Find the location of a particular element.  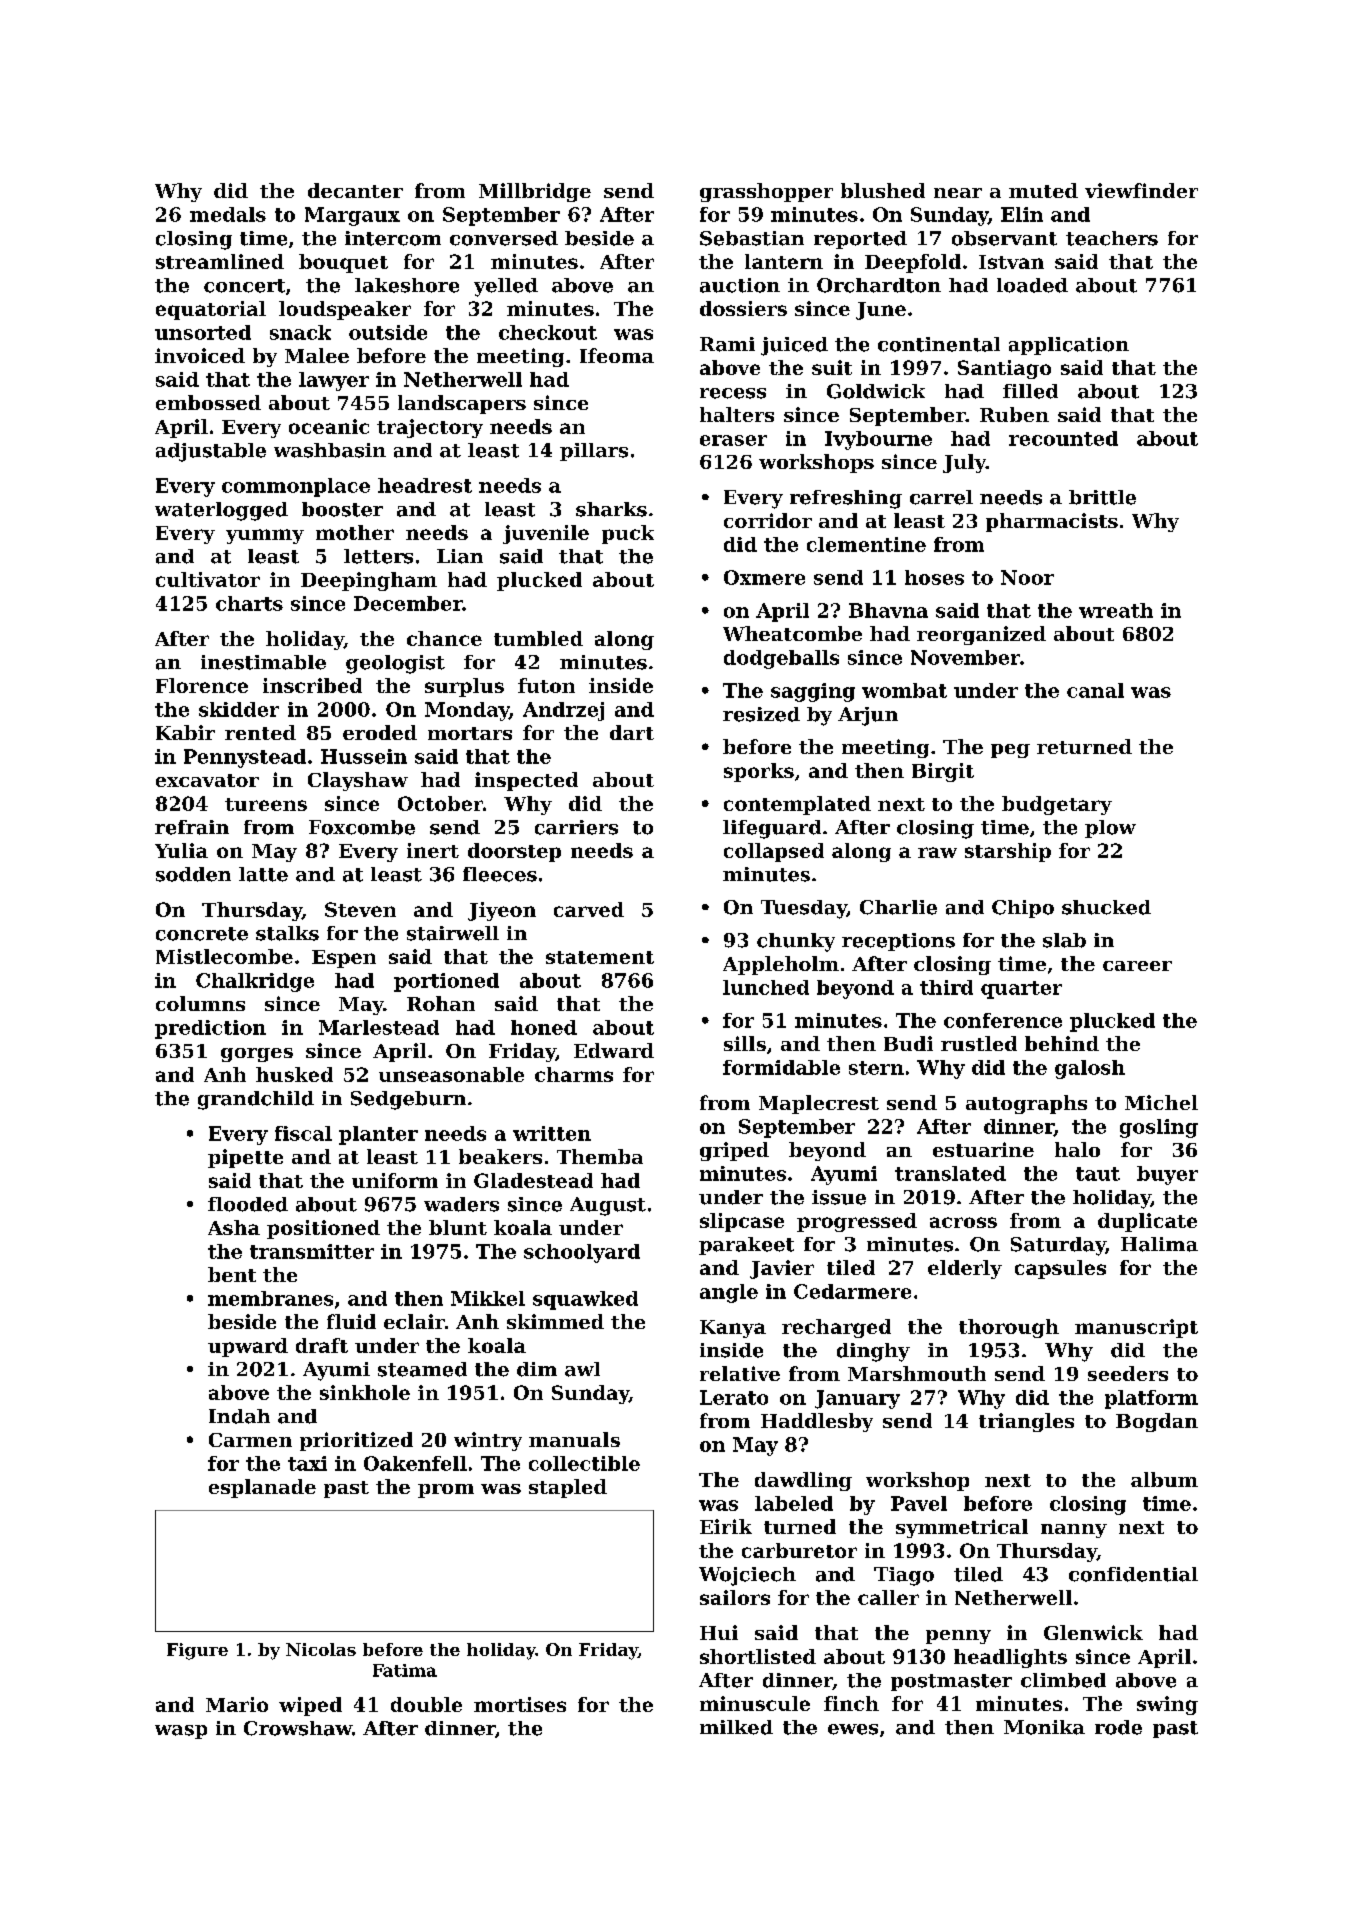

inspected is located at coordinates (526, 781).
